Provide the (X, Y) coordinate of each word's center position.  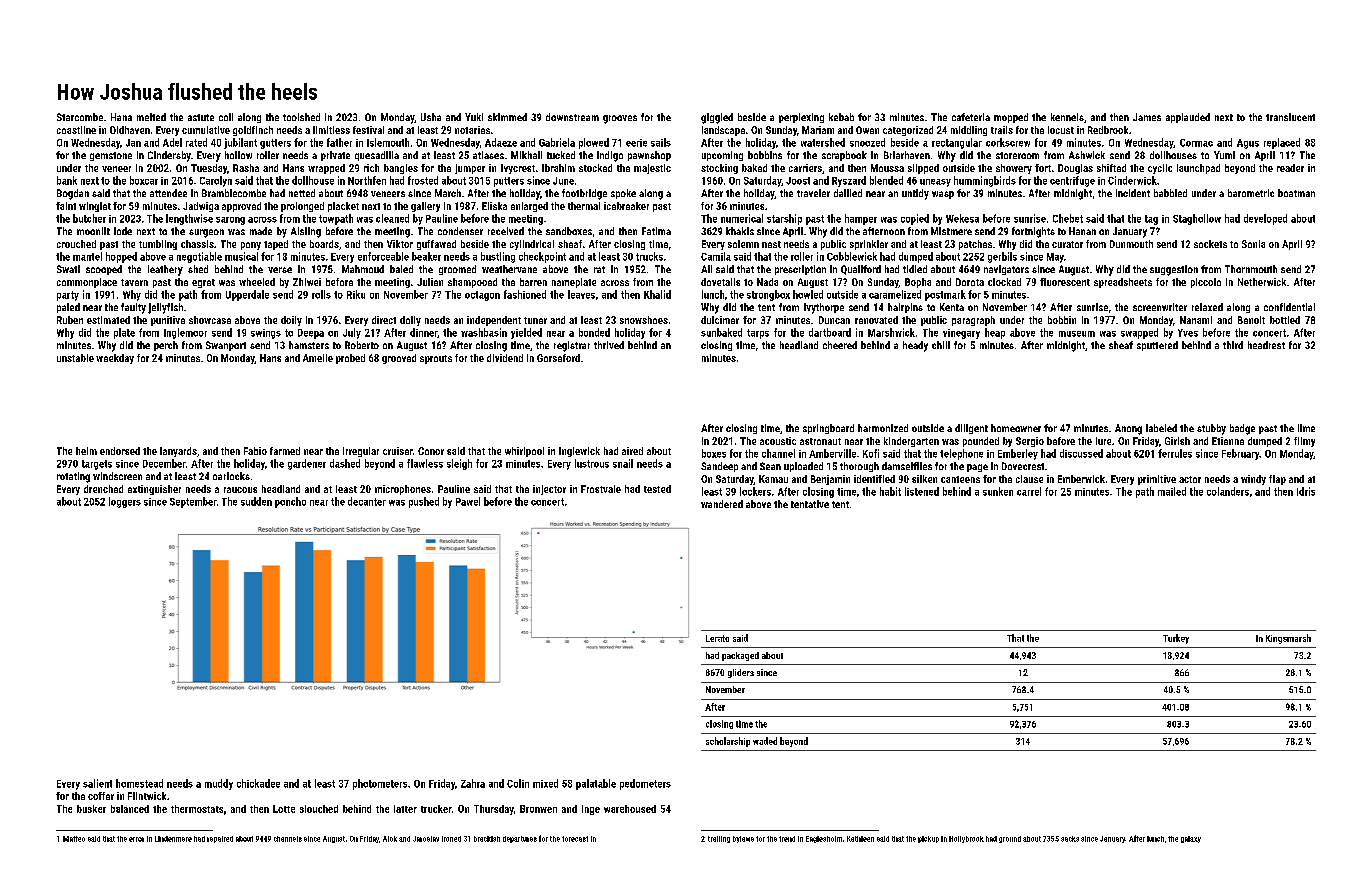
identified (874, 479)
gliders (741, 673)
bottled (1285, 320)
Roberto (362, 345)
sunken (998, 491)
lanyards (178, 452)
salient (97, 783)
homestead (139, 783)
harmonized (883, 428)
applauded (1188, 118)
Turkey (1176, 639)
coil (226, 117)
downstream (572, 117)
